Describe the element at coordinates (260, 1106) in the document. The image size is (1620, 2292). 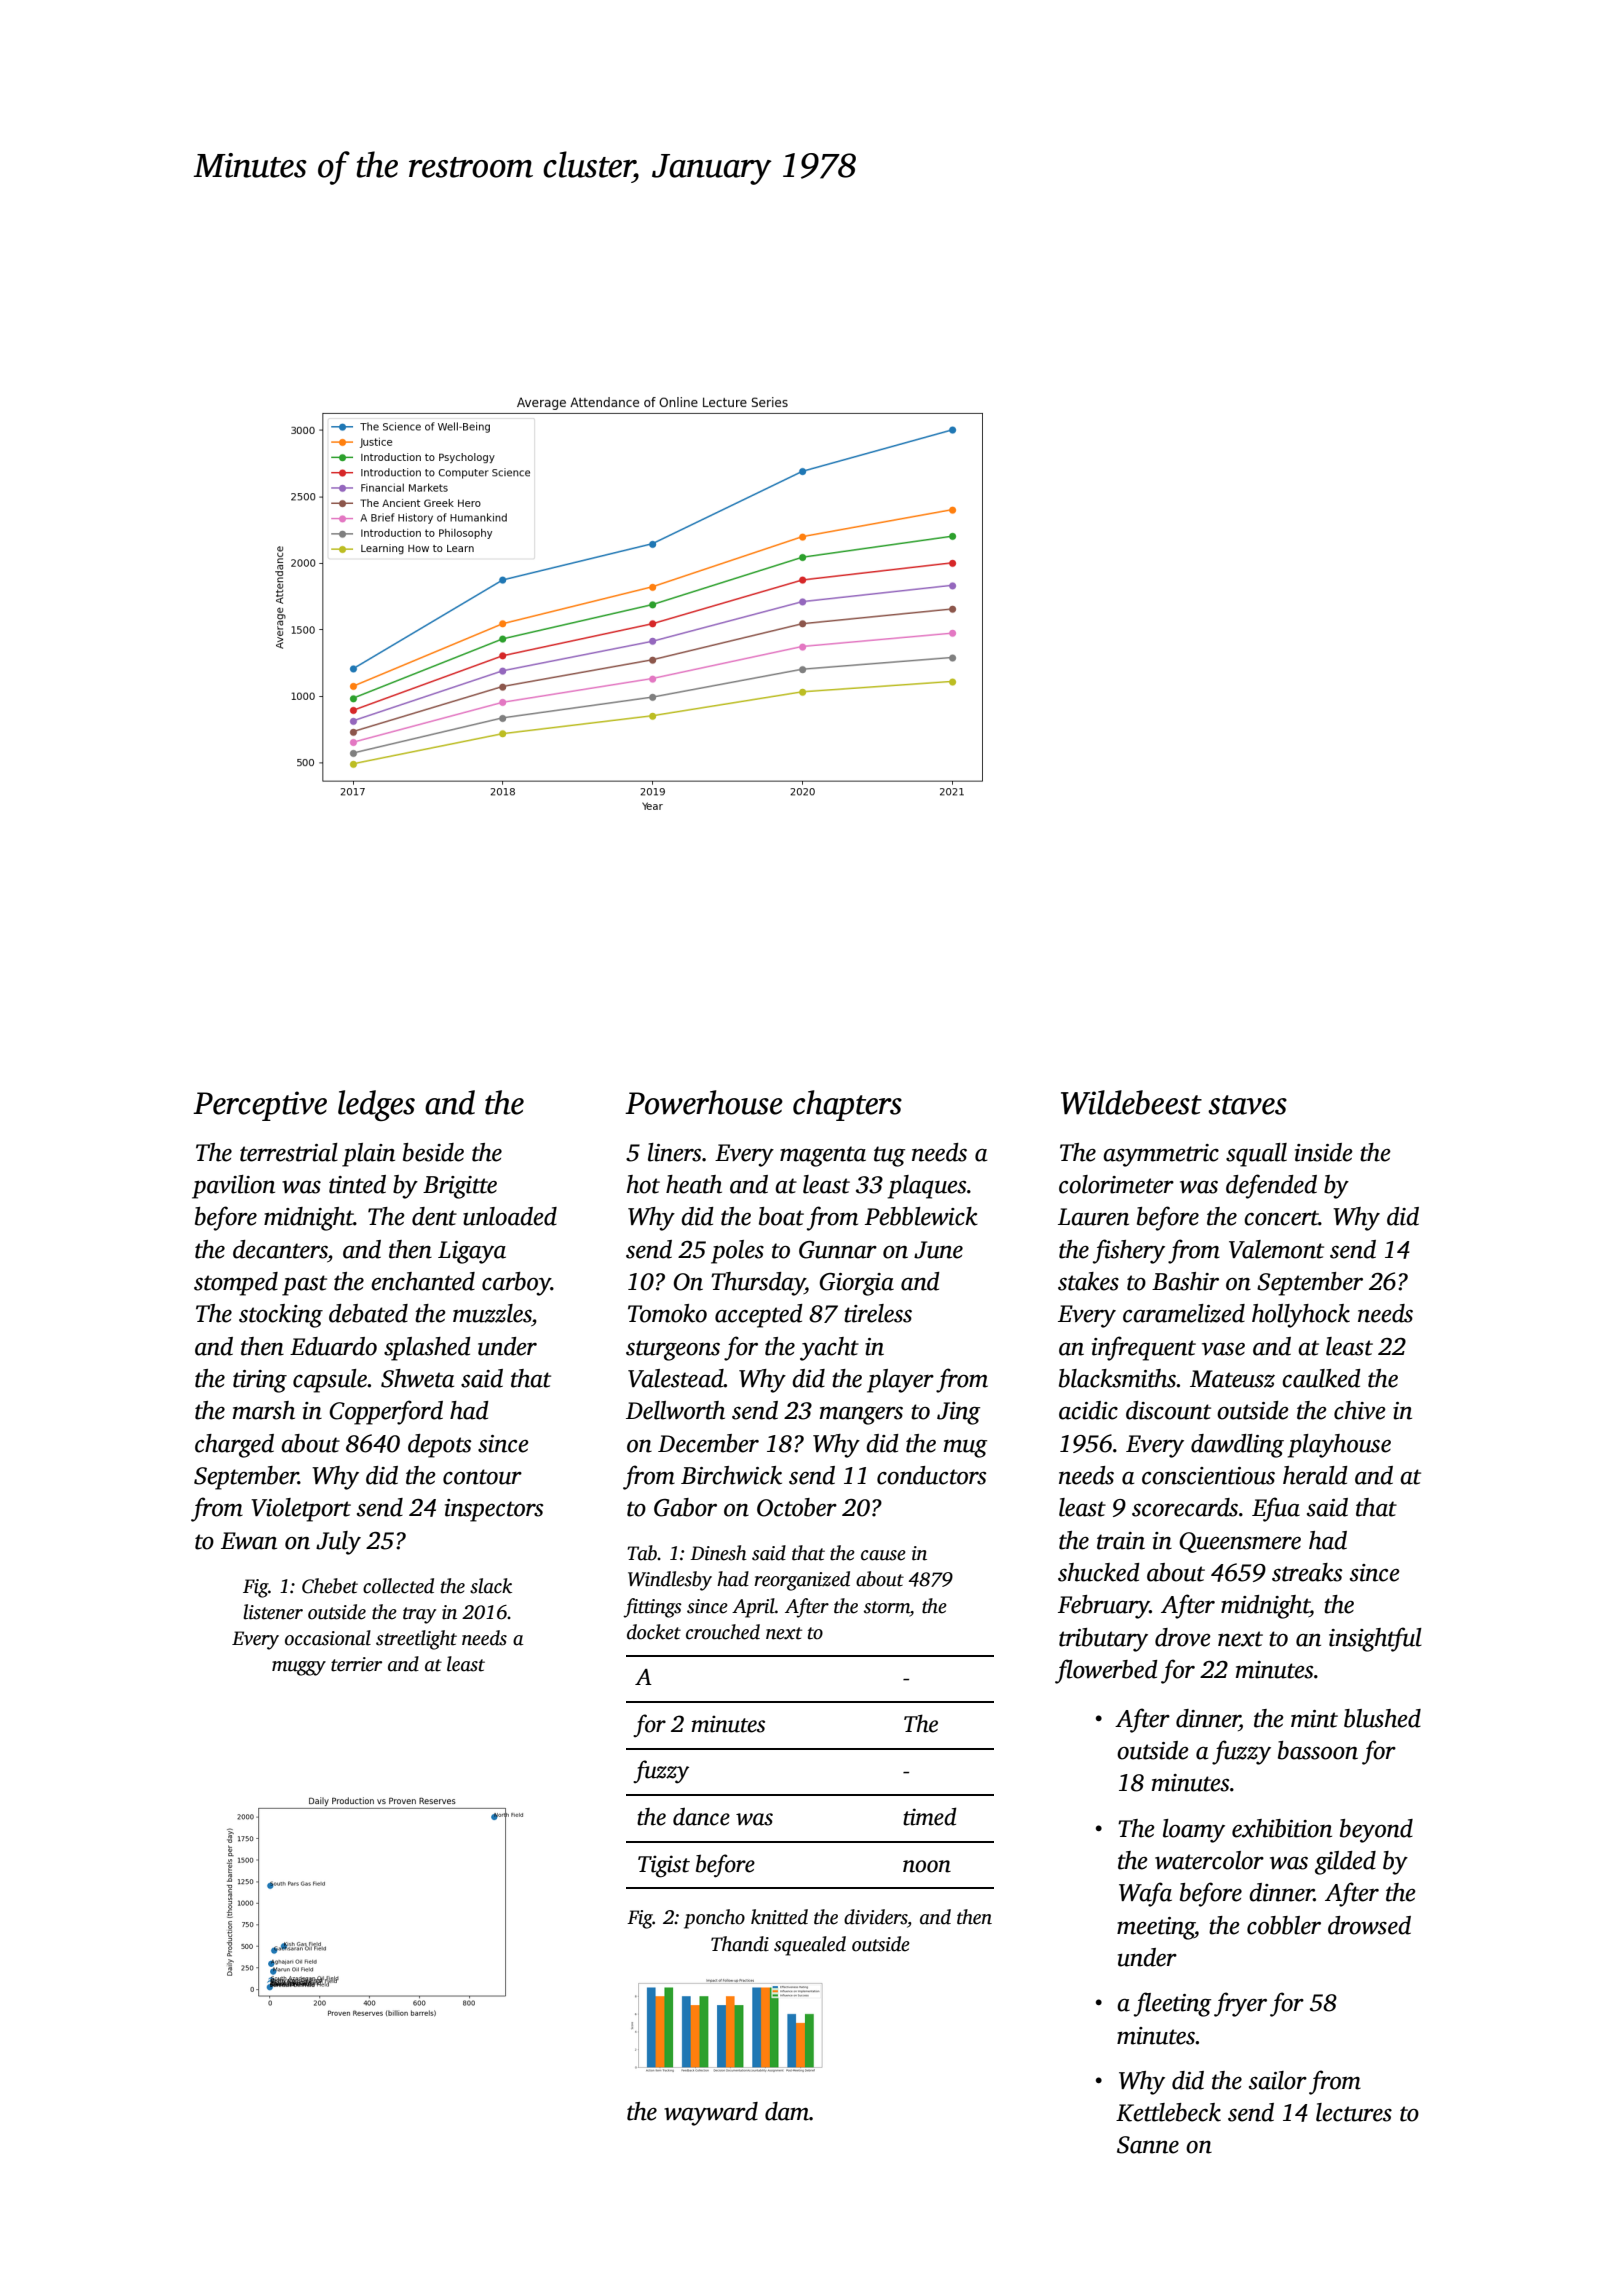
I see `Perceptive` at that location.
